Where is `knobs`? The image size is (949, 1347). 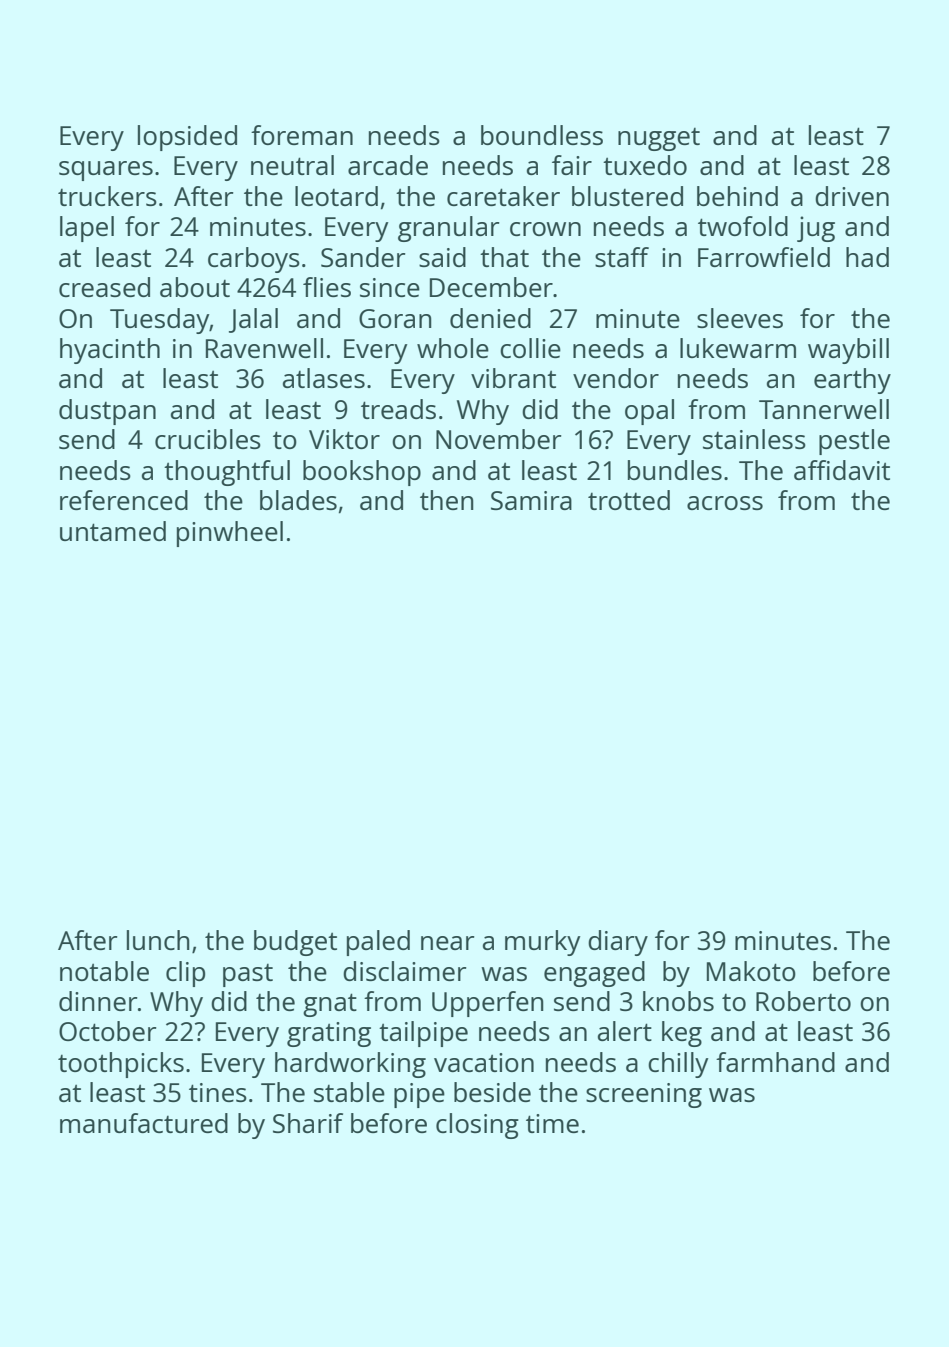 knobs is located at coordinates (678, 1001).
